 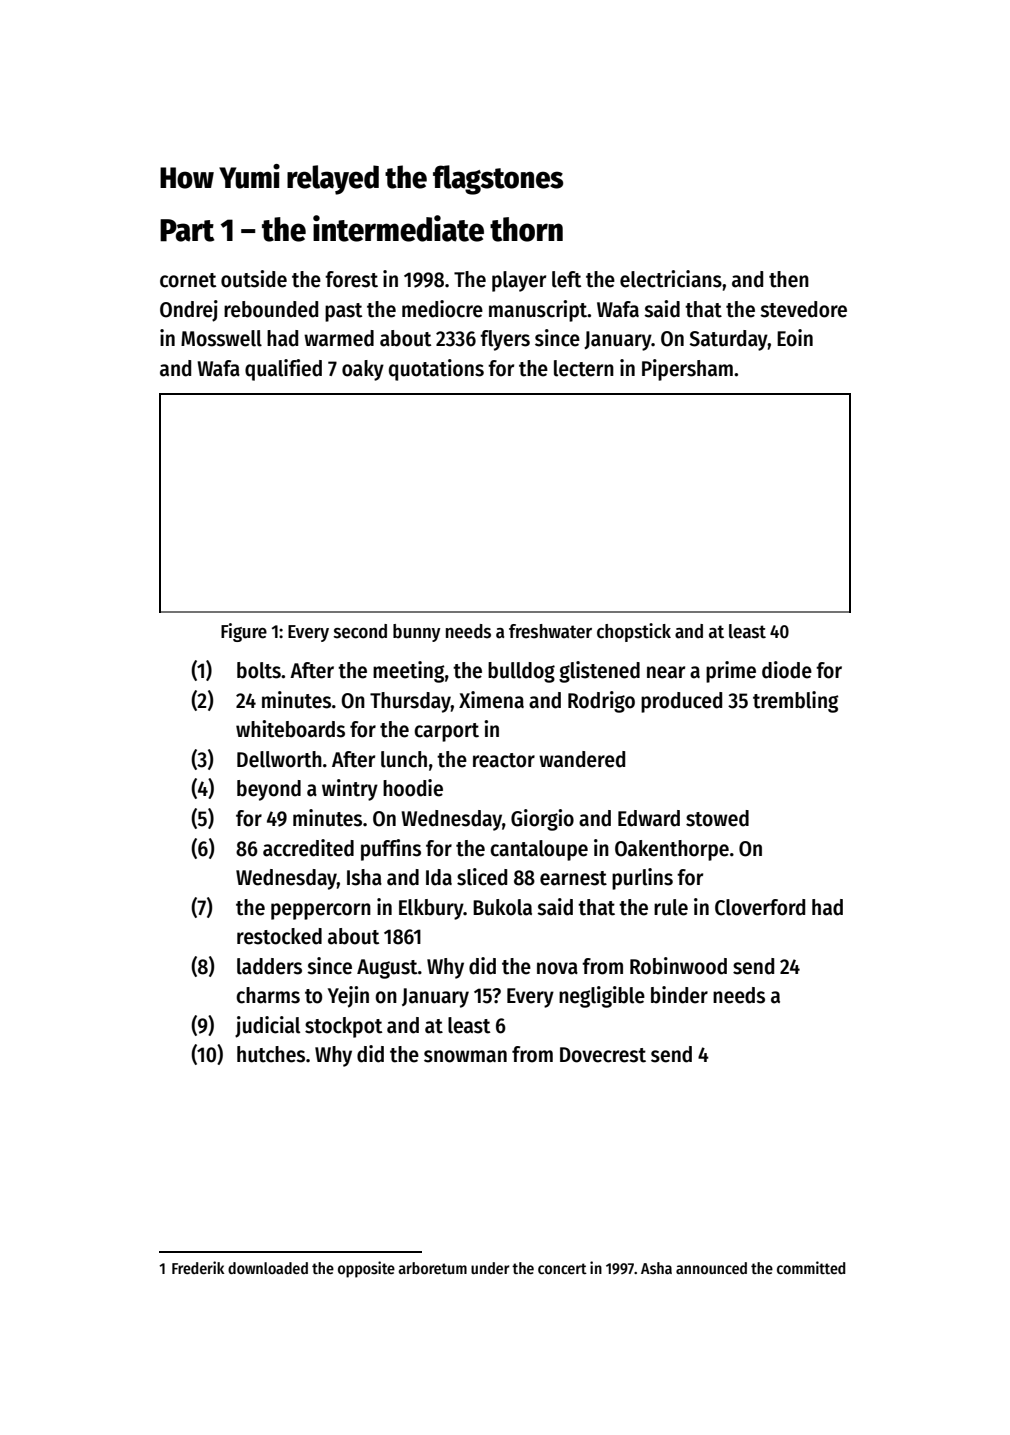 I want to click on Frederik, so click(x=198, y=1267).
